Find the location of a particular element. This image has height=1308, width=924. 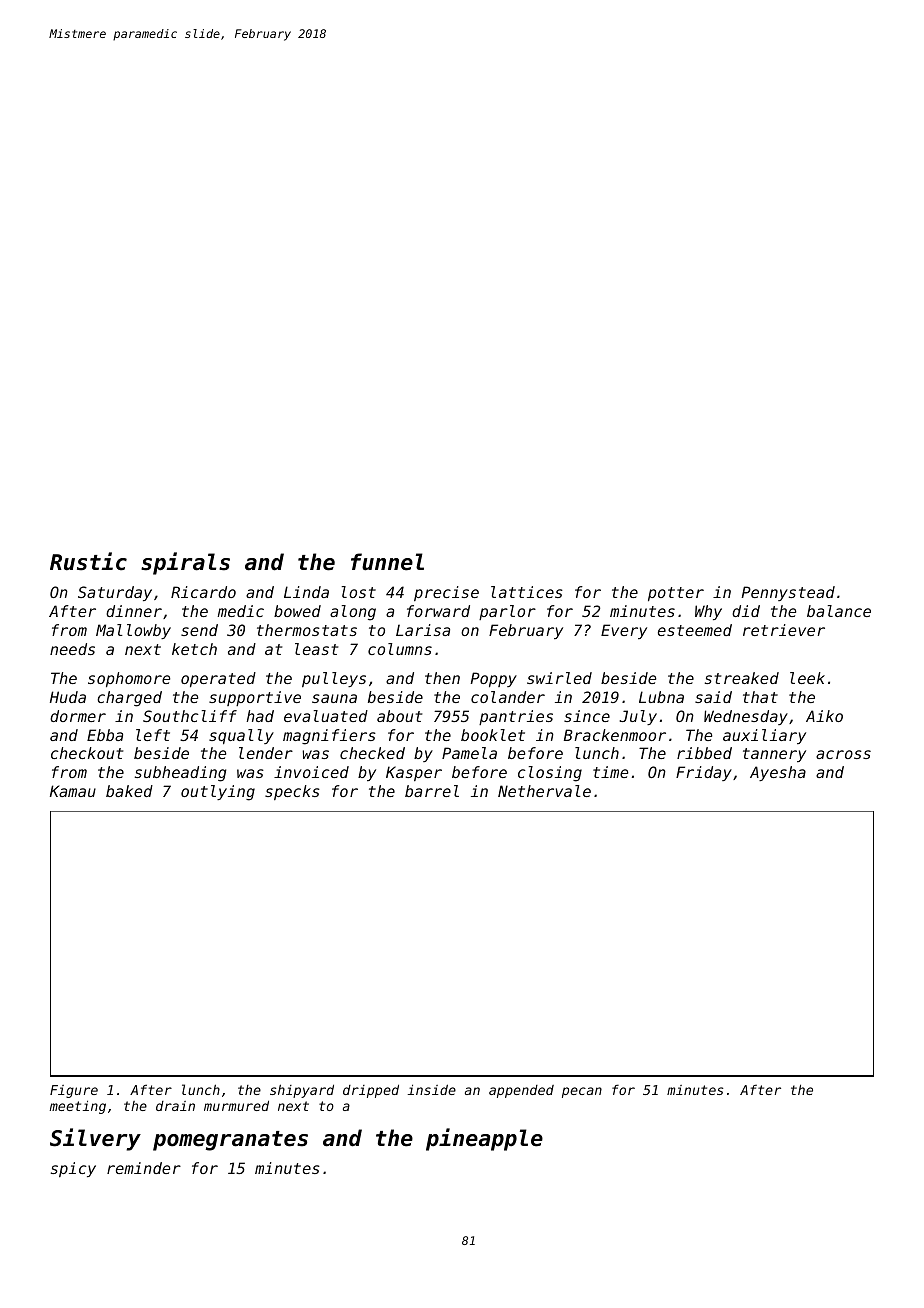

checkout is located at coordinates (87, 753).
